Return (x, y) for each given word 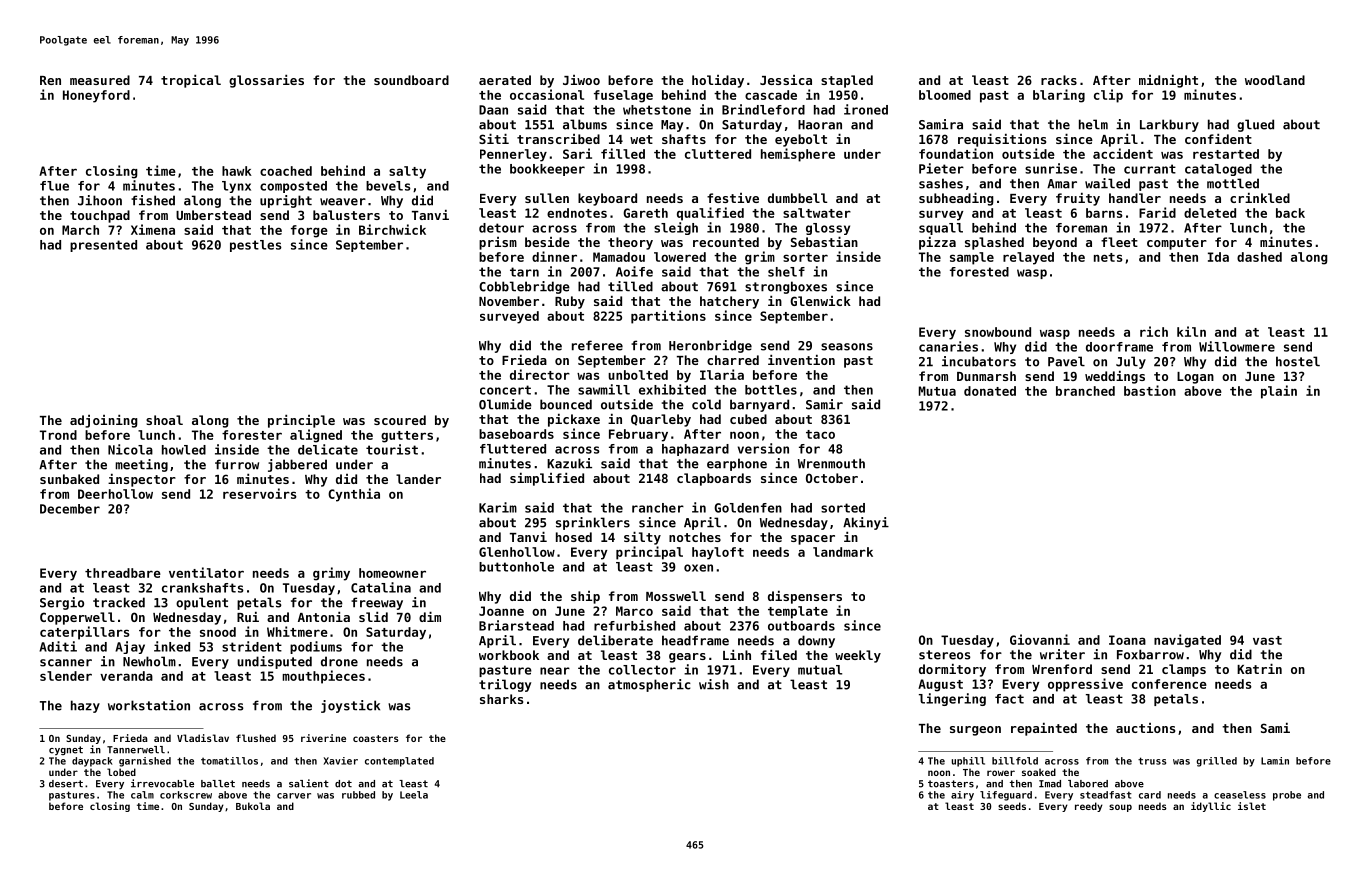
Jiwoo (581, 80)
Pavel (1066, 361)
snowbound (998, 332)
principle (301, 421)
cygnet (66, 750)
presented (103, 246)
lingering (952, 699)
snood (218, 632)
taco (820, 434)
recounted (726, 242)
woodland (1275, 80)
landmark (843, 552)
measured (100, 80)
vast (1267, 640)
